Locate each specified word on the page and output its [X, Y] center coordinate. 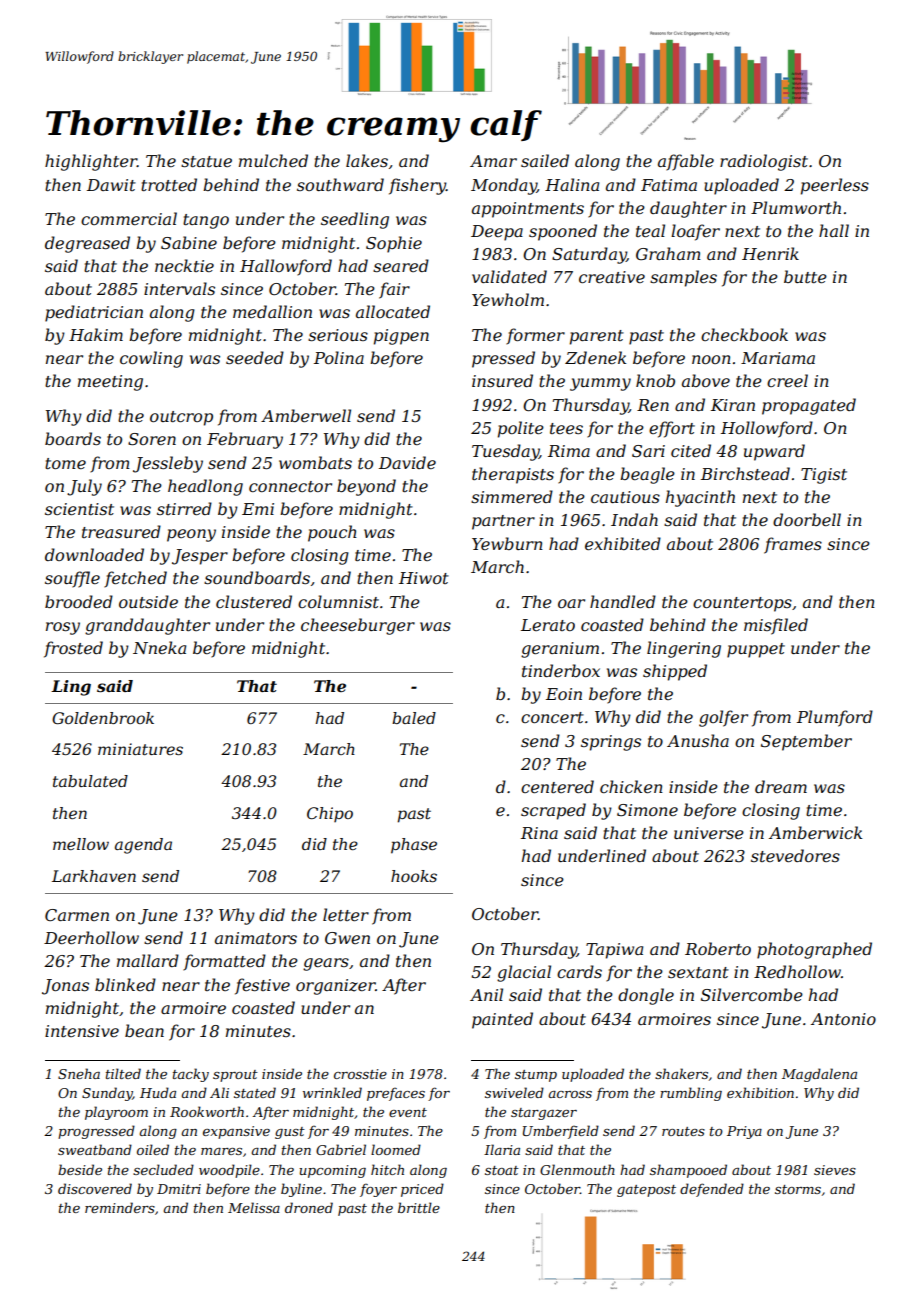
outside [148, 601]
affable [686, 162]
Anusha [698, 740]
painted [502, 1020]
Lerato [548, 625]
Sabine [189, 242]
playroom [116, 1113]
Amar [493, 161]
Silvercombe [752, 994]
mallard [148, 960]
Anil [486, 994]
